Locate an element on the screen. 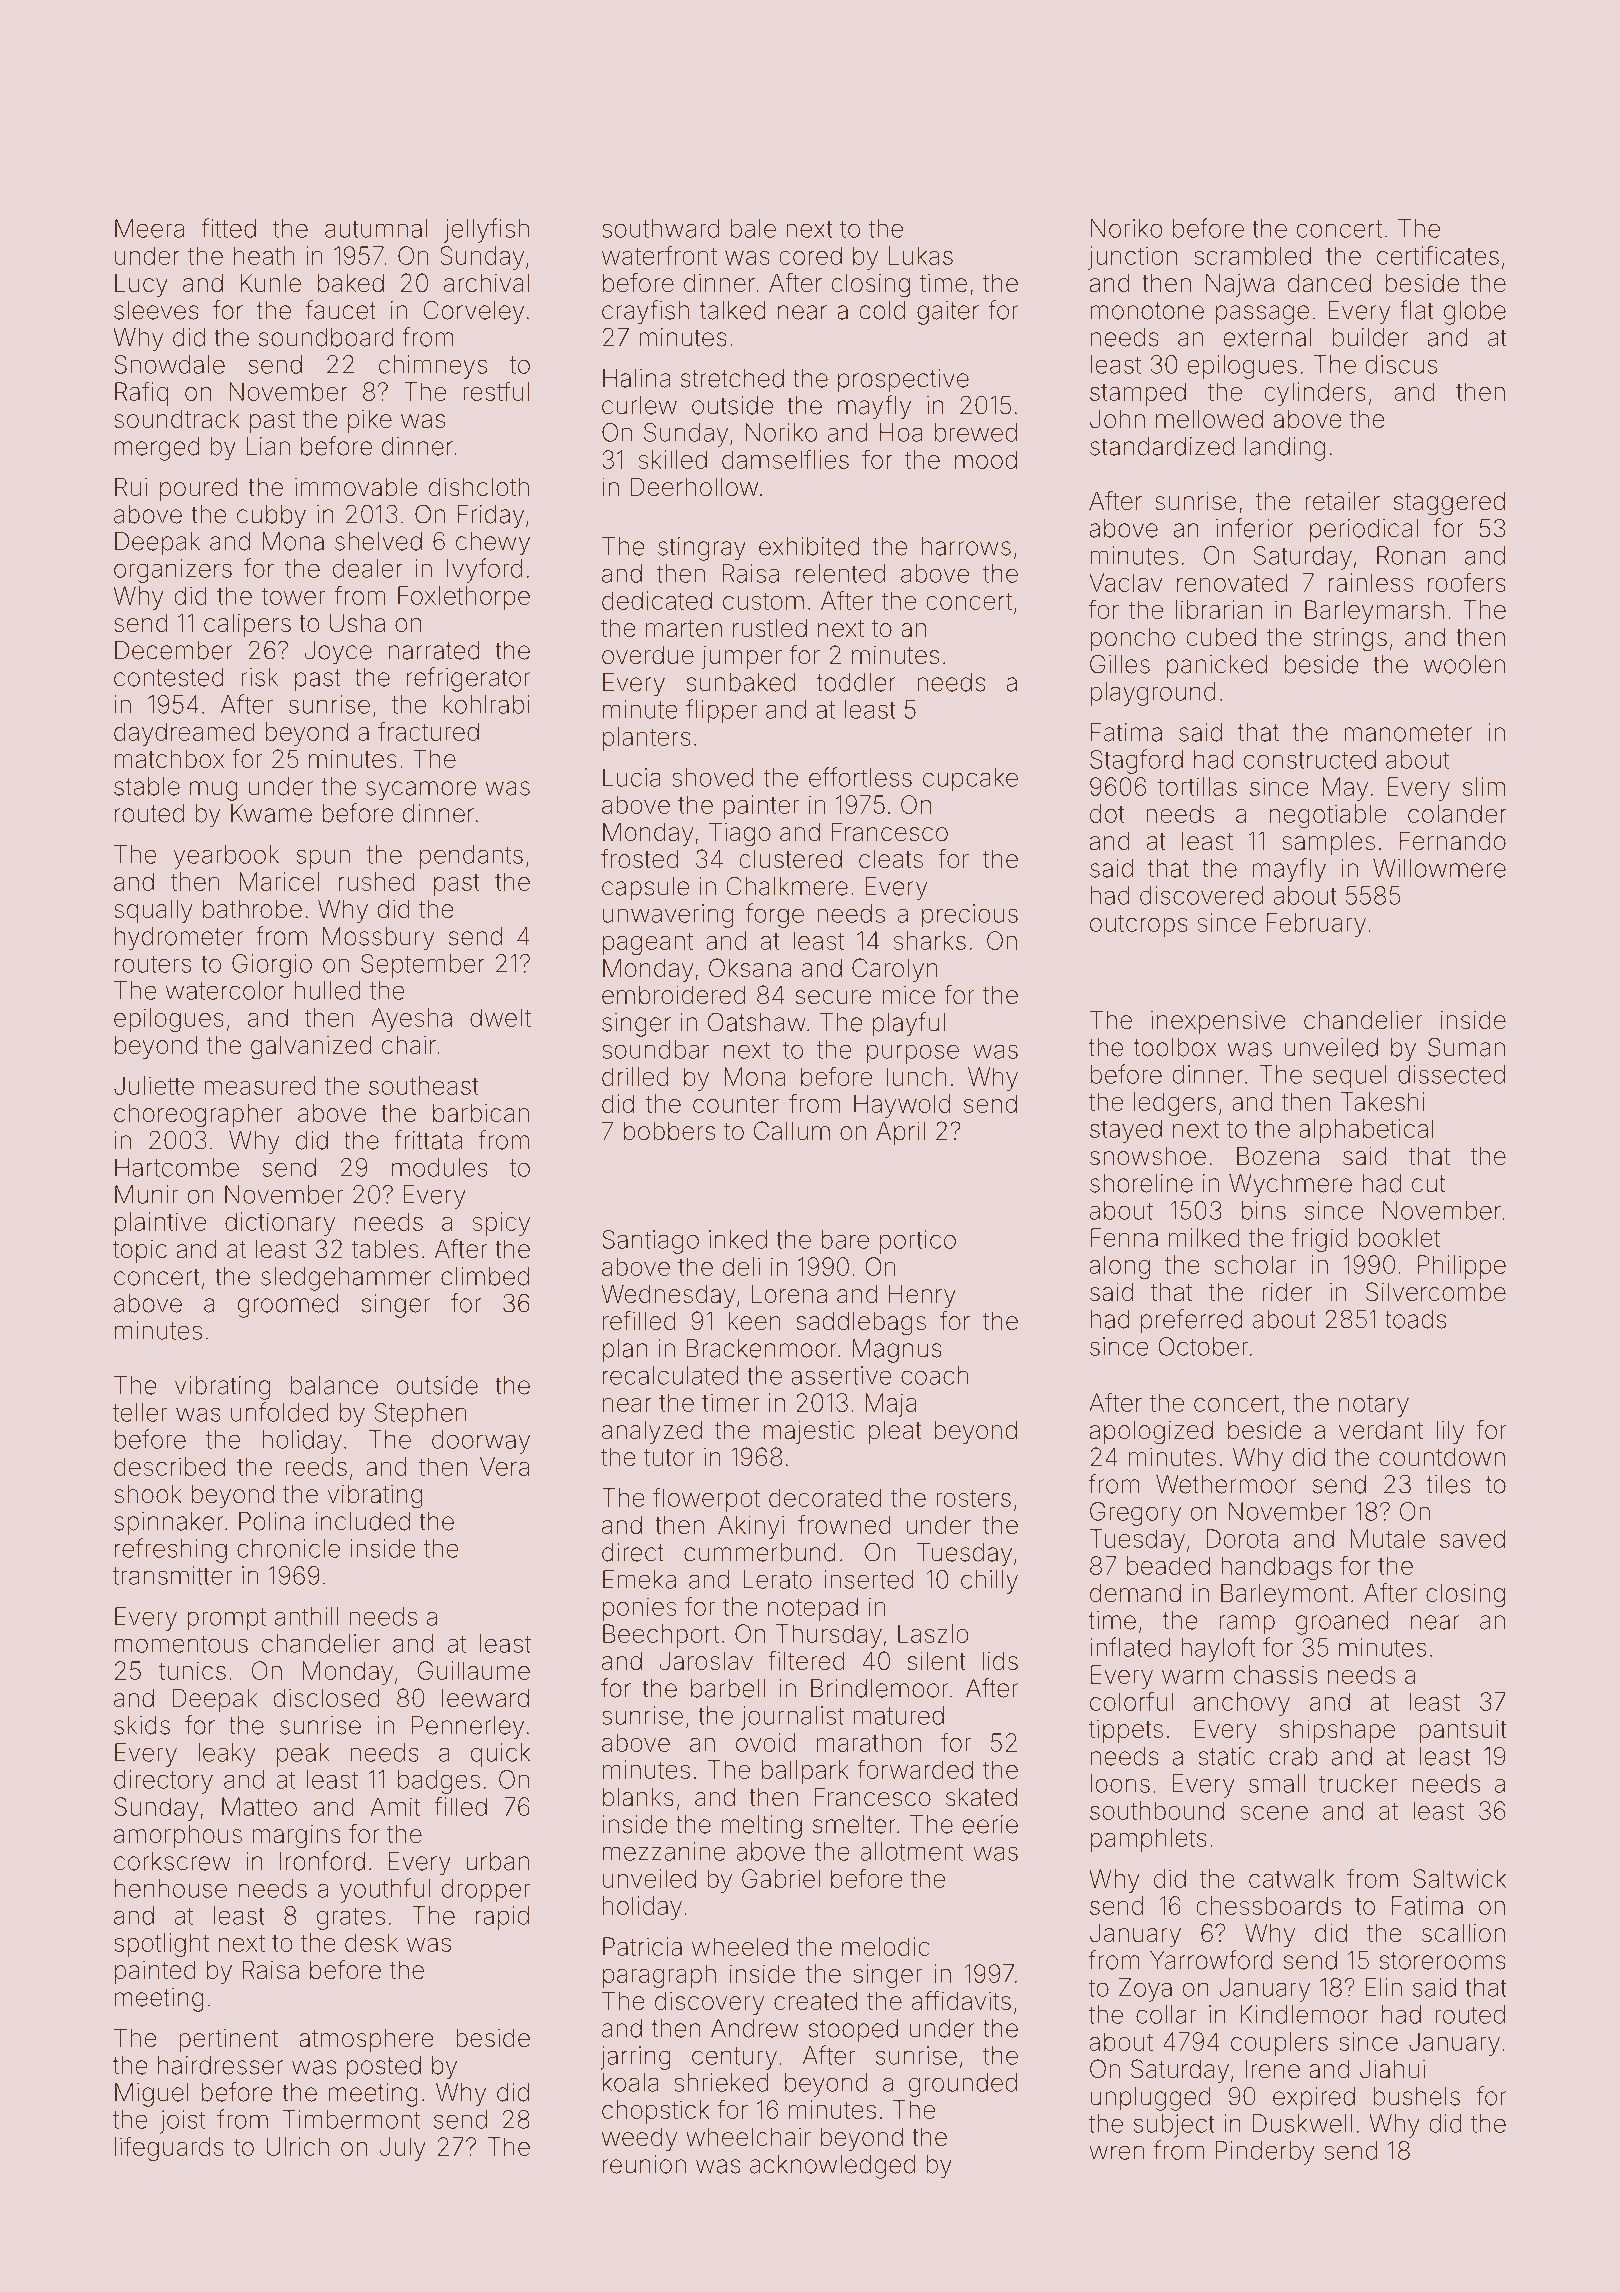  roofers is located at coordinates (1467, 582).
